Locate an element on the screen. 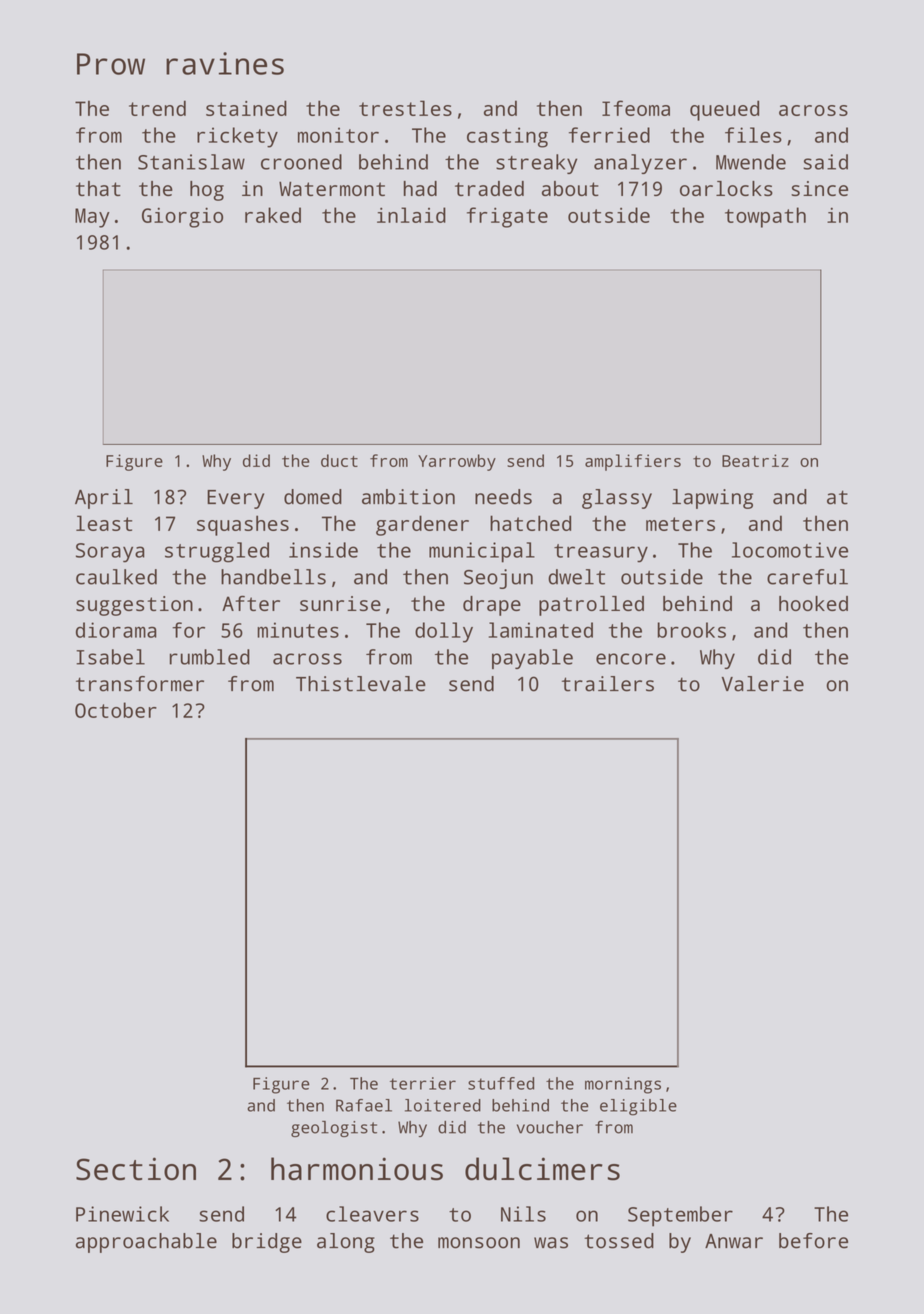 This screenshot has width=924, height=1314. trestles is located at coordinates (405, 108).
